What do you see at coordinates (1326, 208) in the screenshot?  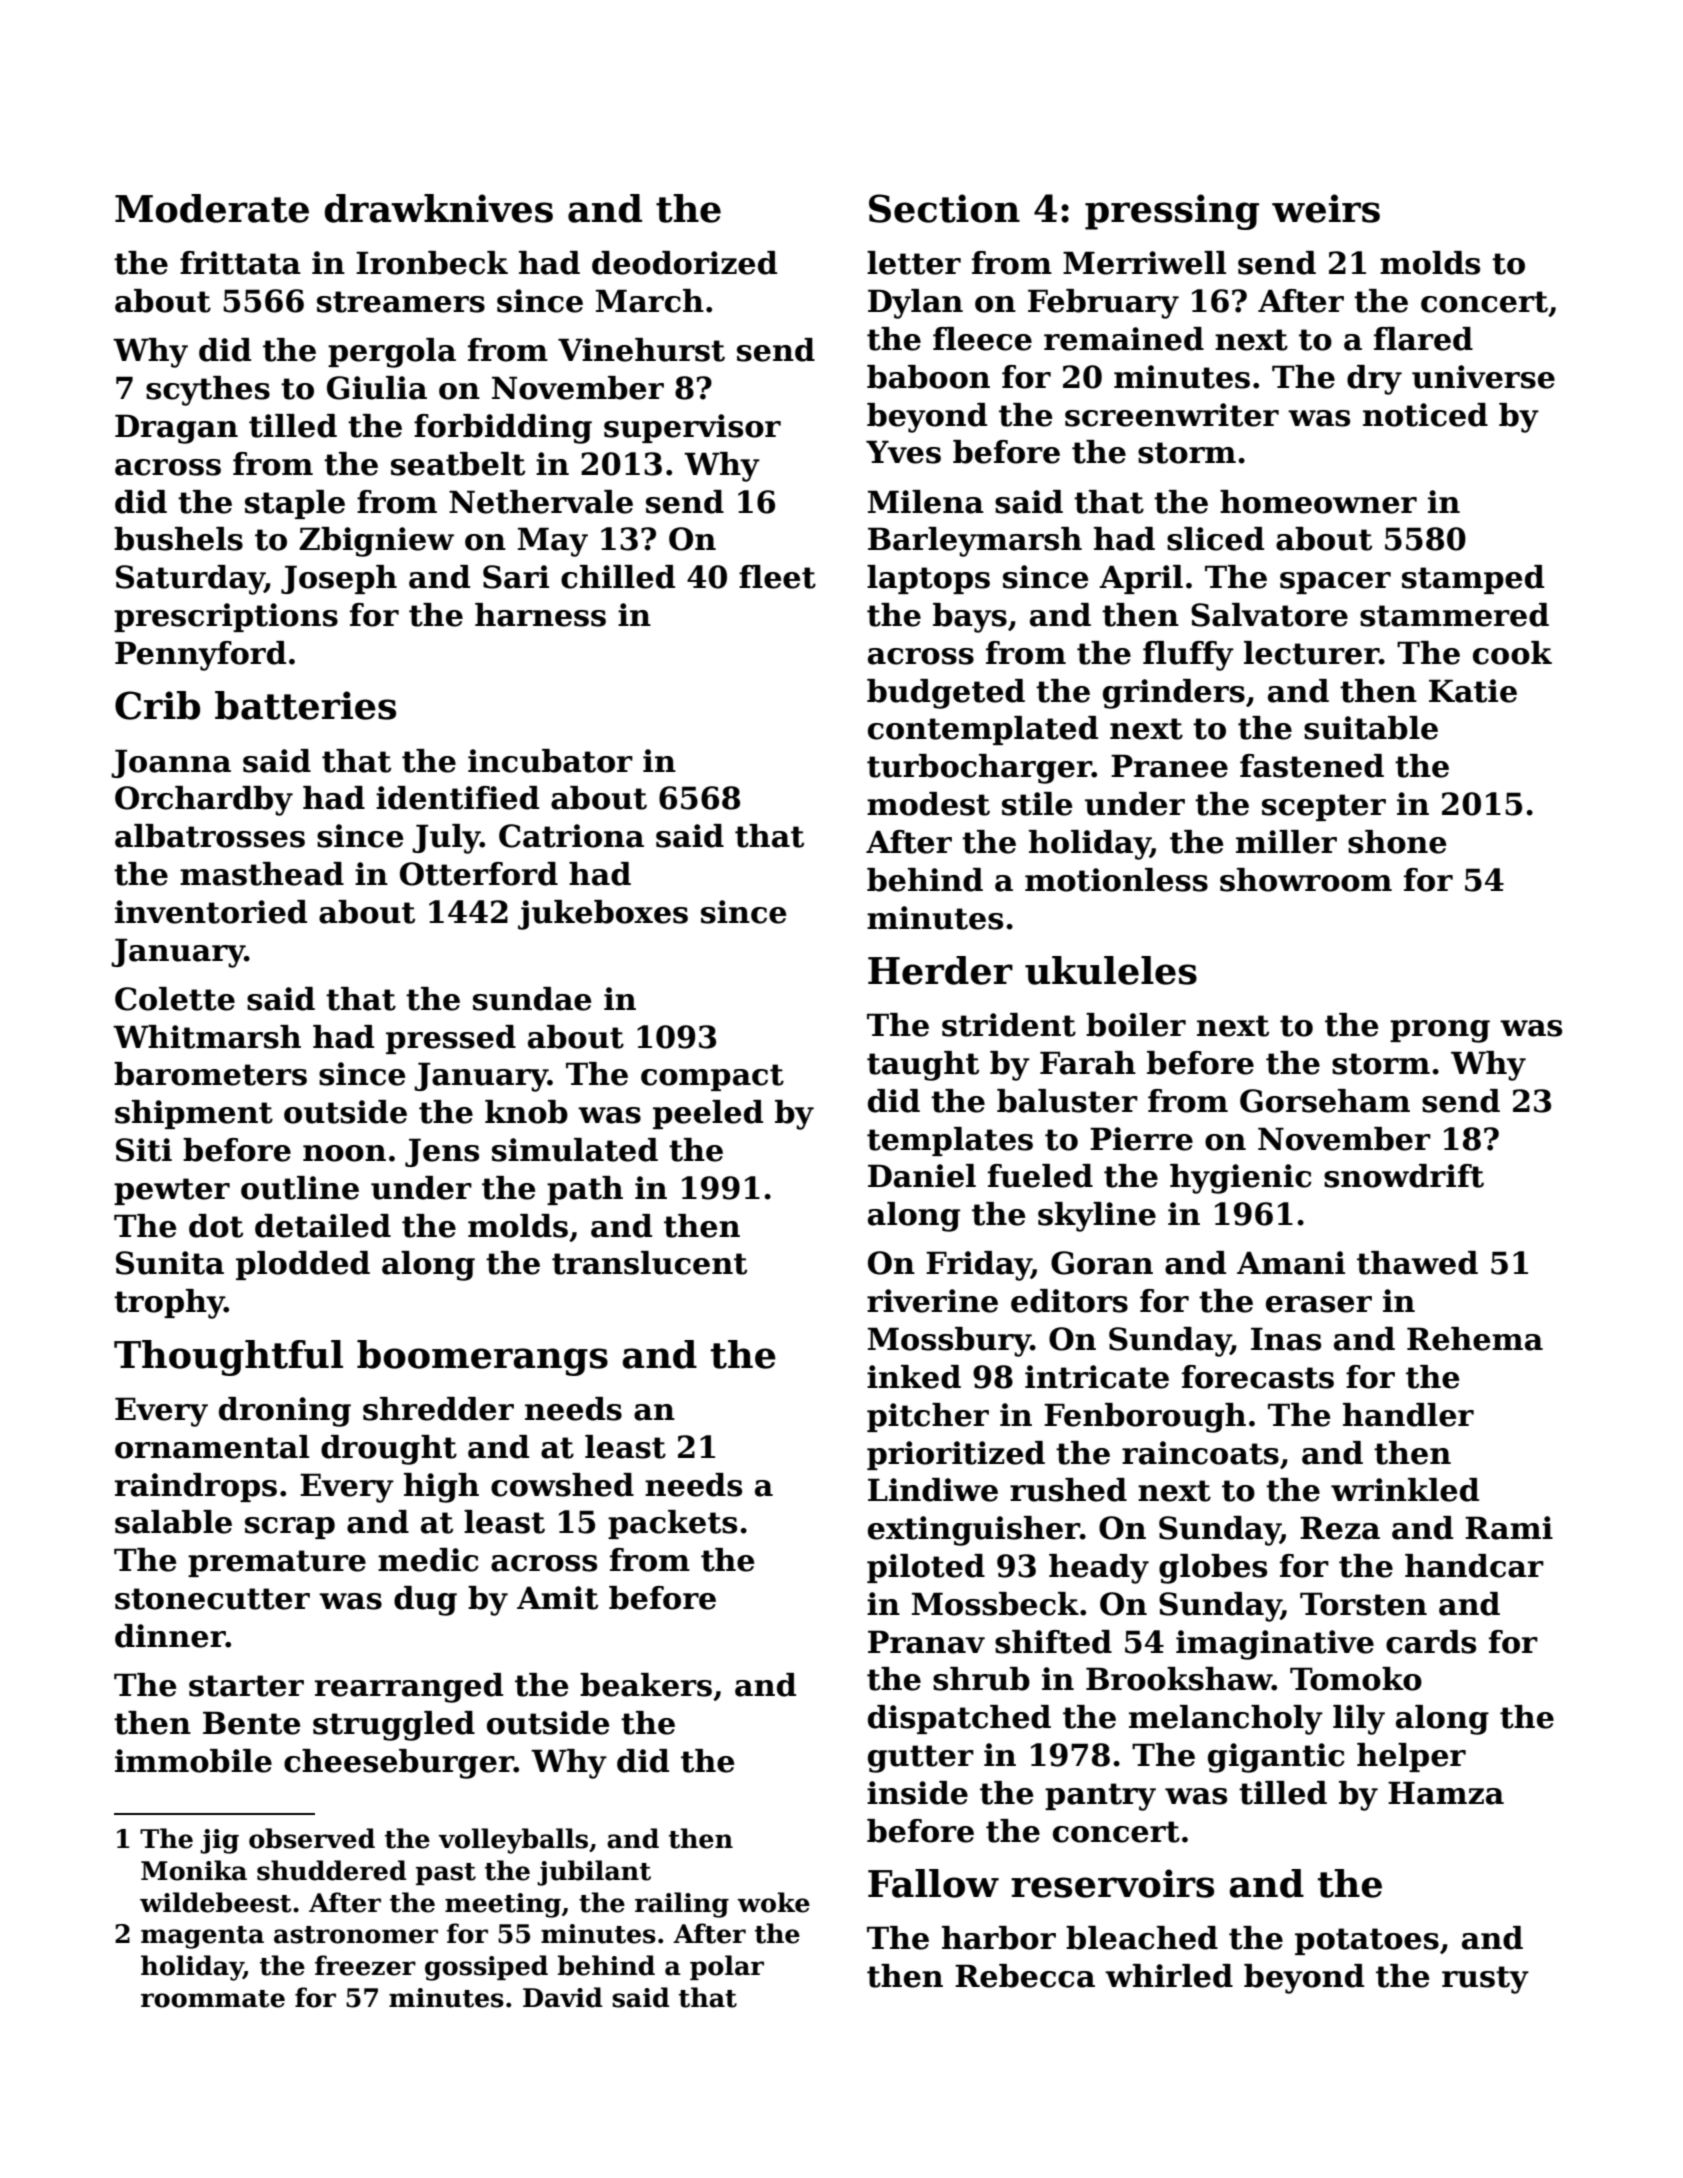 I see `weirs` at bounding box center [1326, 208].
